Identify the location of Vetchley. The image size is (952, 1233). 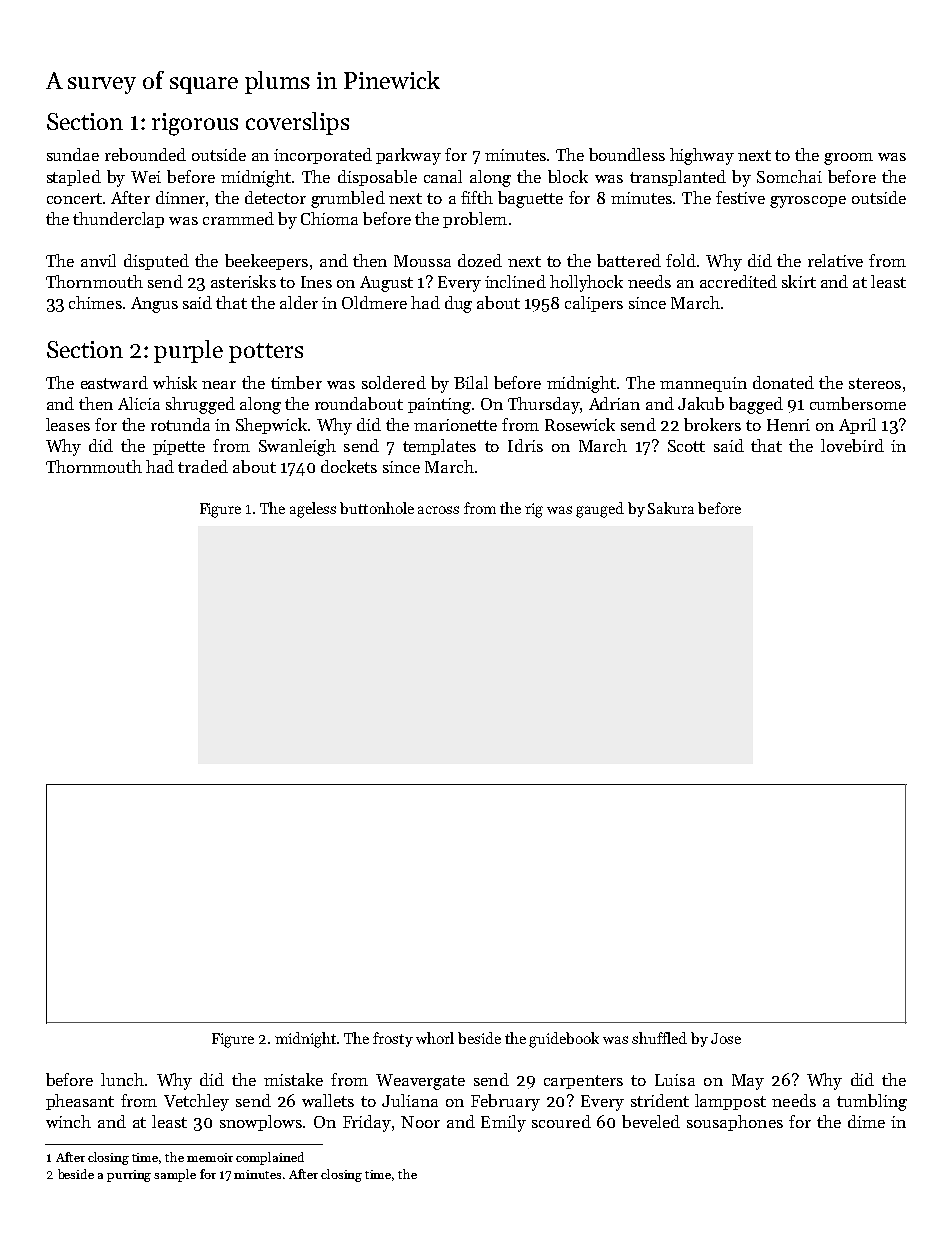
(196, 1102).
